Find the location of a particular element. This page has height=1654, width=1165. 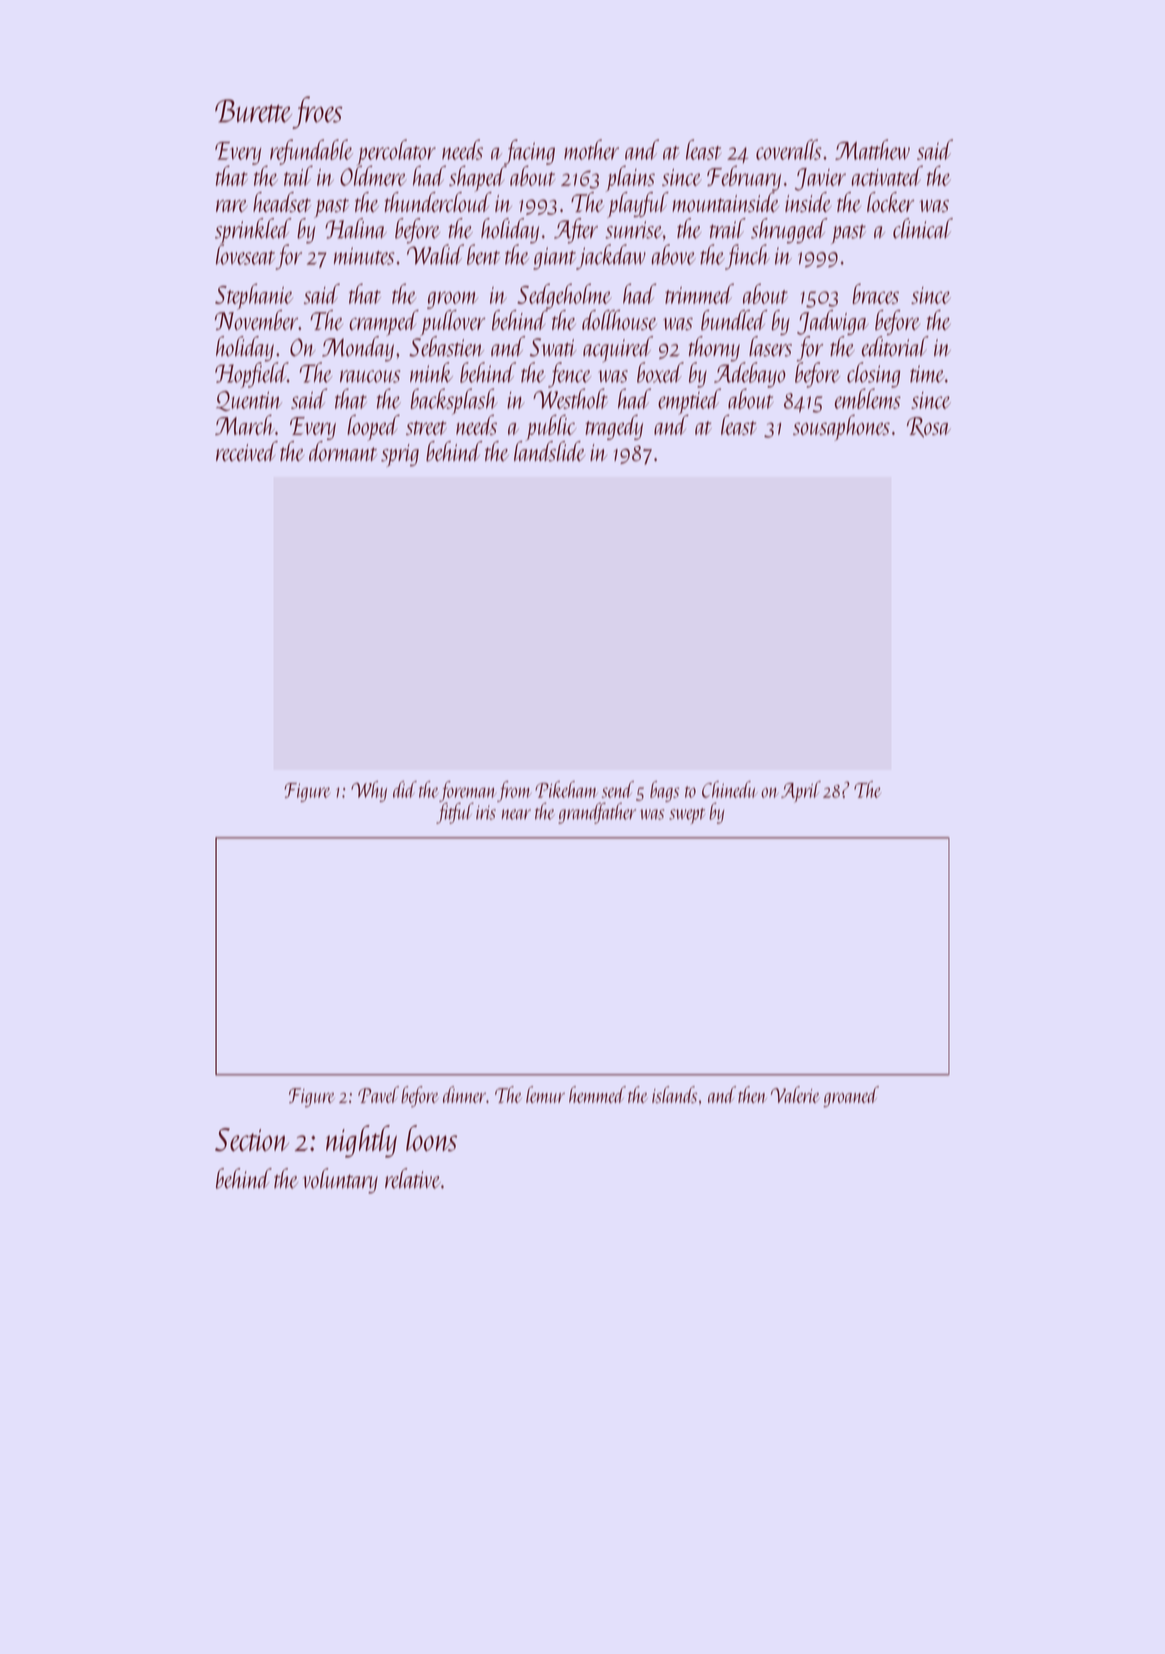

trimmed is located at coordinates (699, 293).
